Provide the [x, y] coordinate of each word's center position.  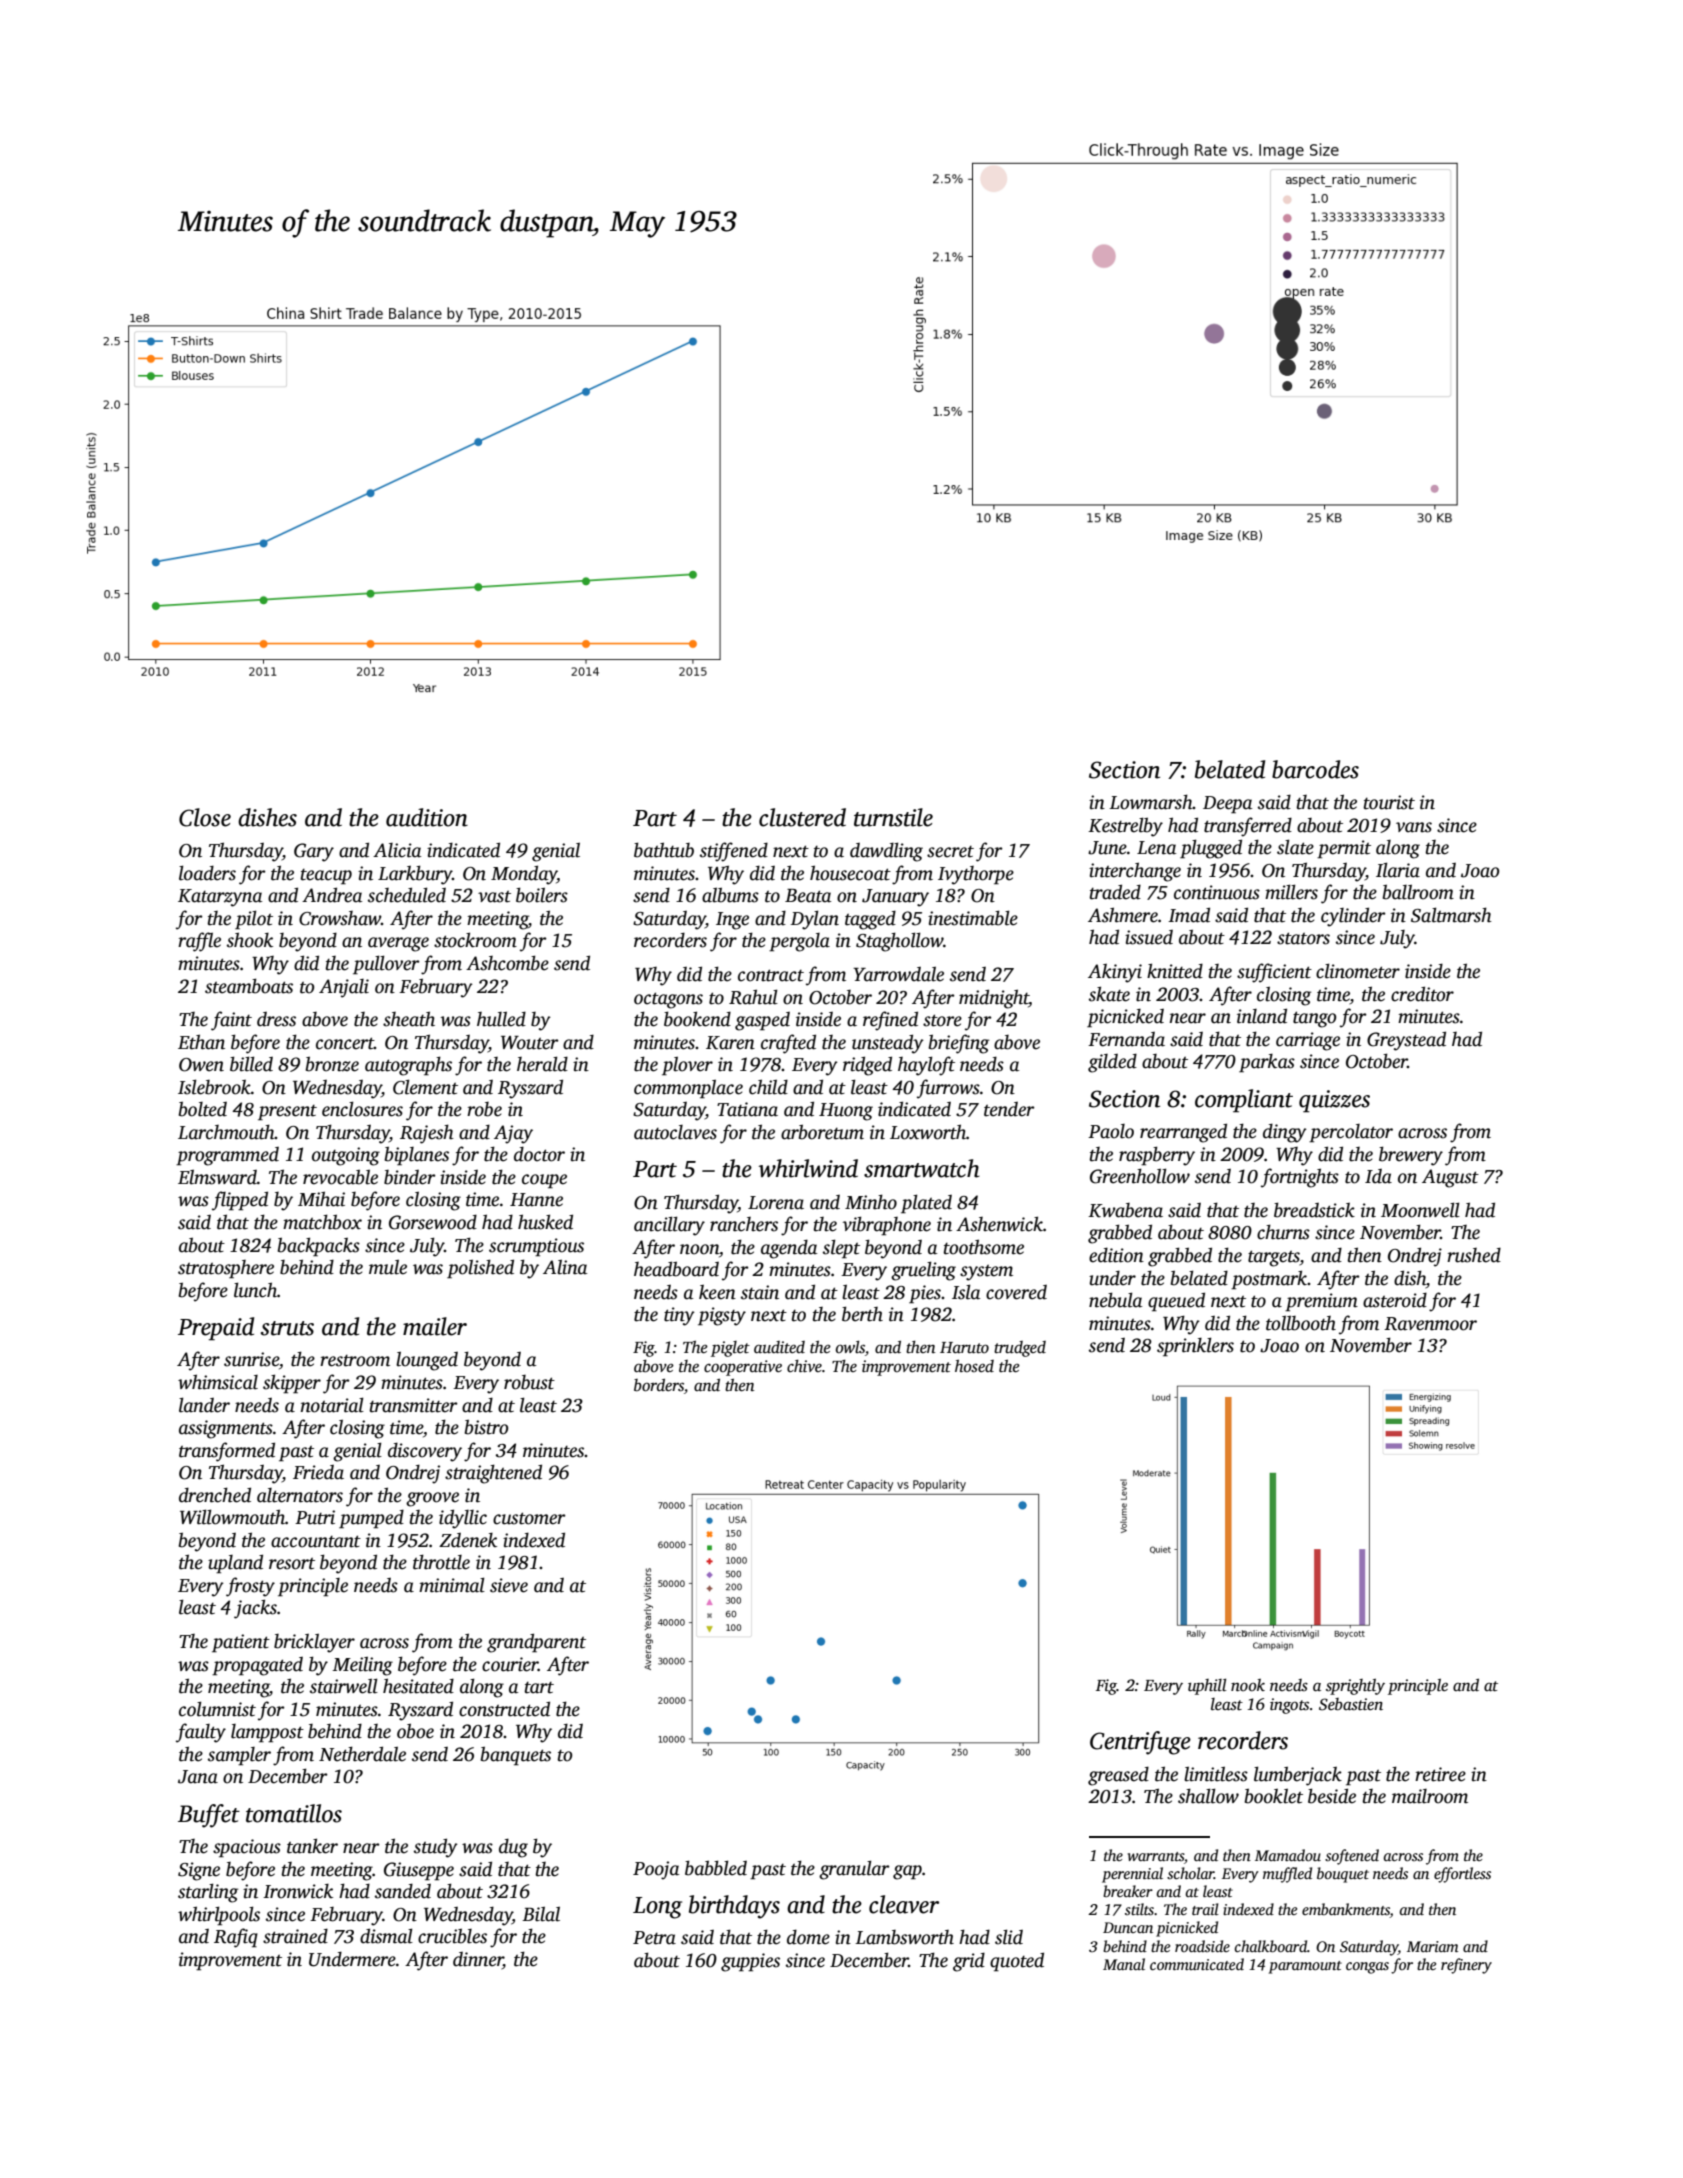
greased [1118, 1776]
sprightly [1355, 1687]
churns [1283, 1232]
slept [841, 1249]
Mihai [321, 1199]
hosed [974, 1366]
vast [494, 897]
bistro [486, 1427]
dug [513, 1848]
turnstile [893, 817]
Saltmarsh [1451, 915]
